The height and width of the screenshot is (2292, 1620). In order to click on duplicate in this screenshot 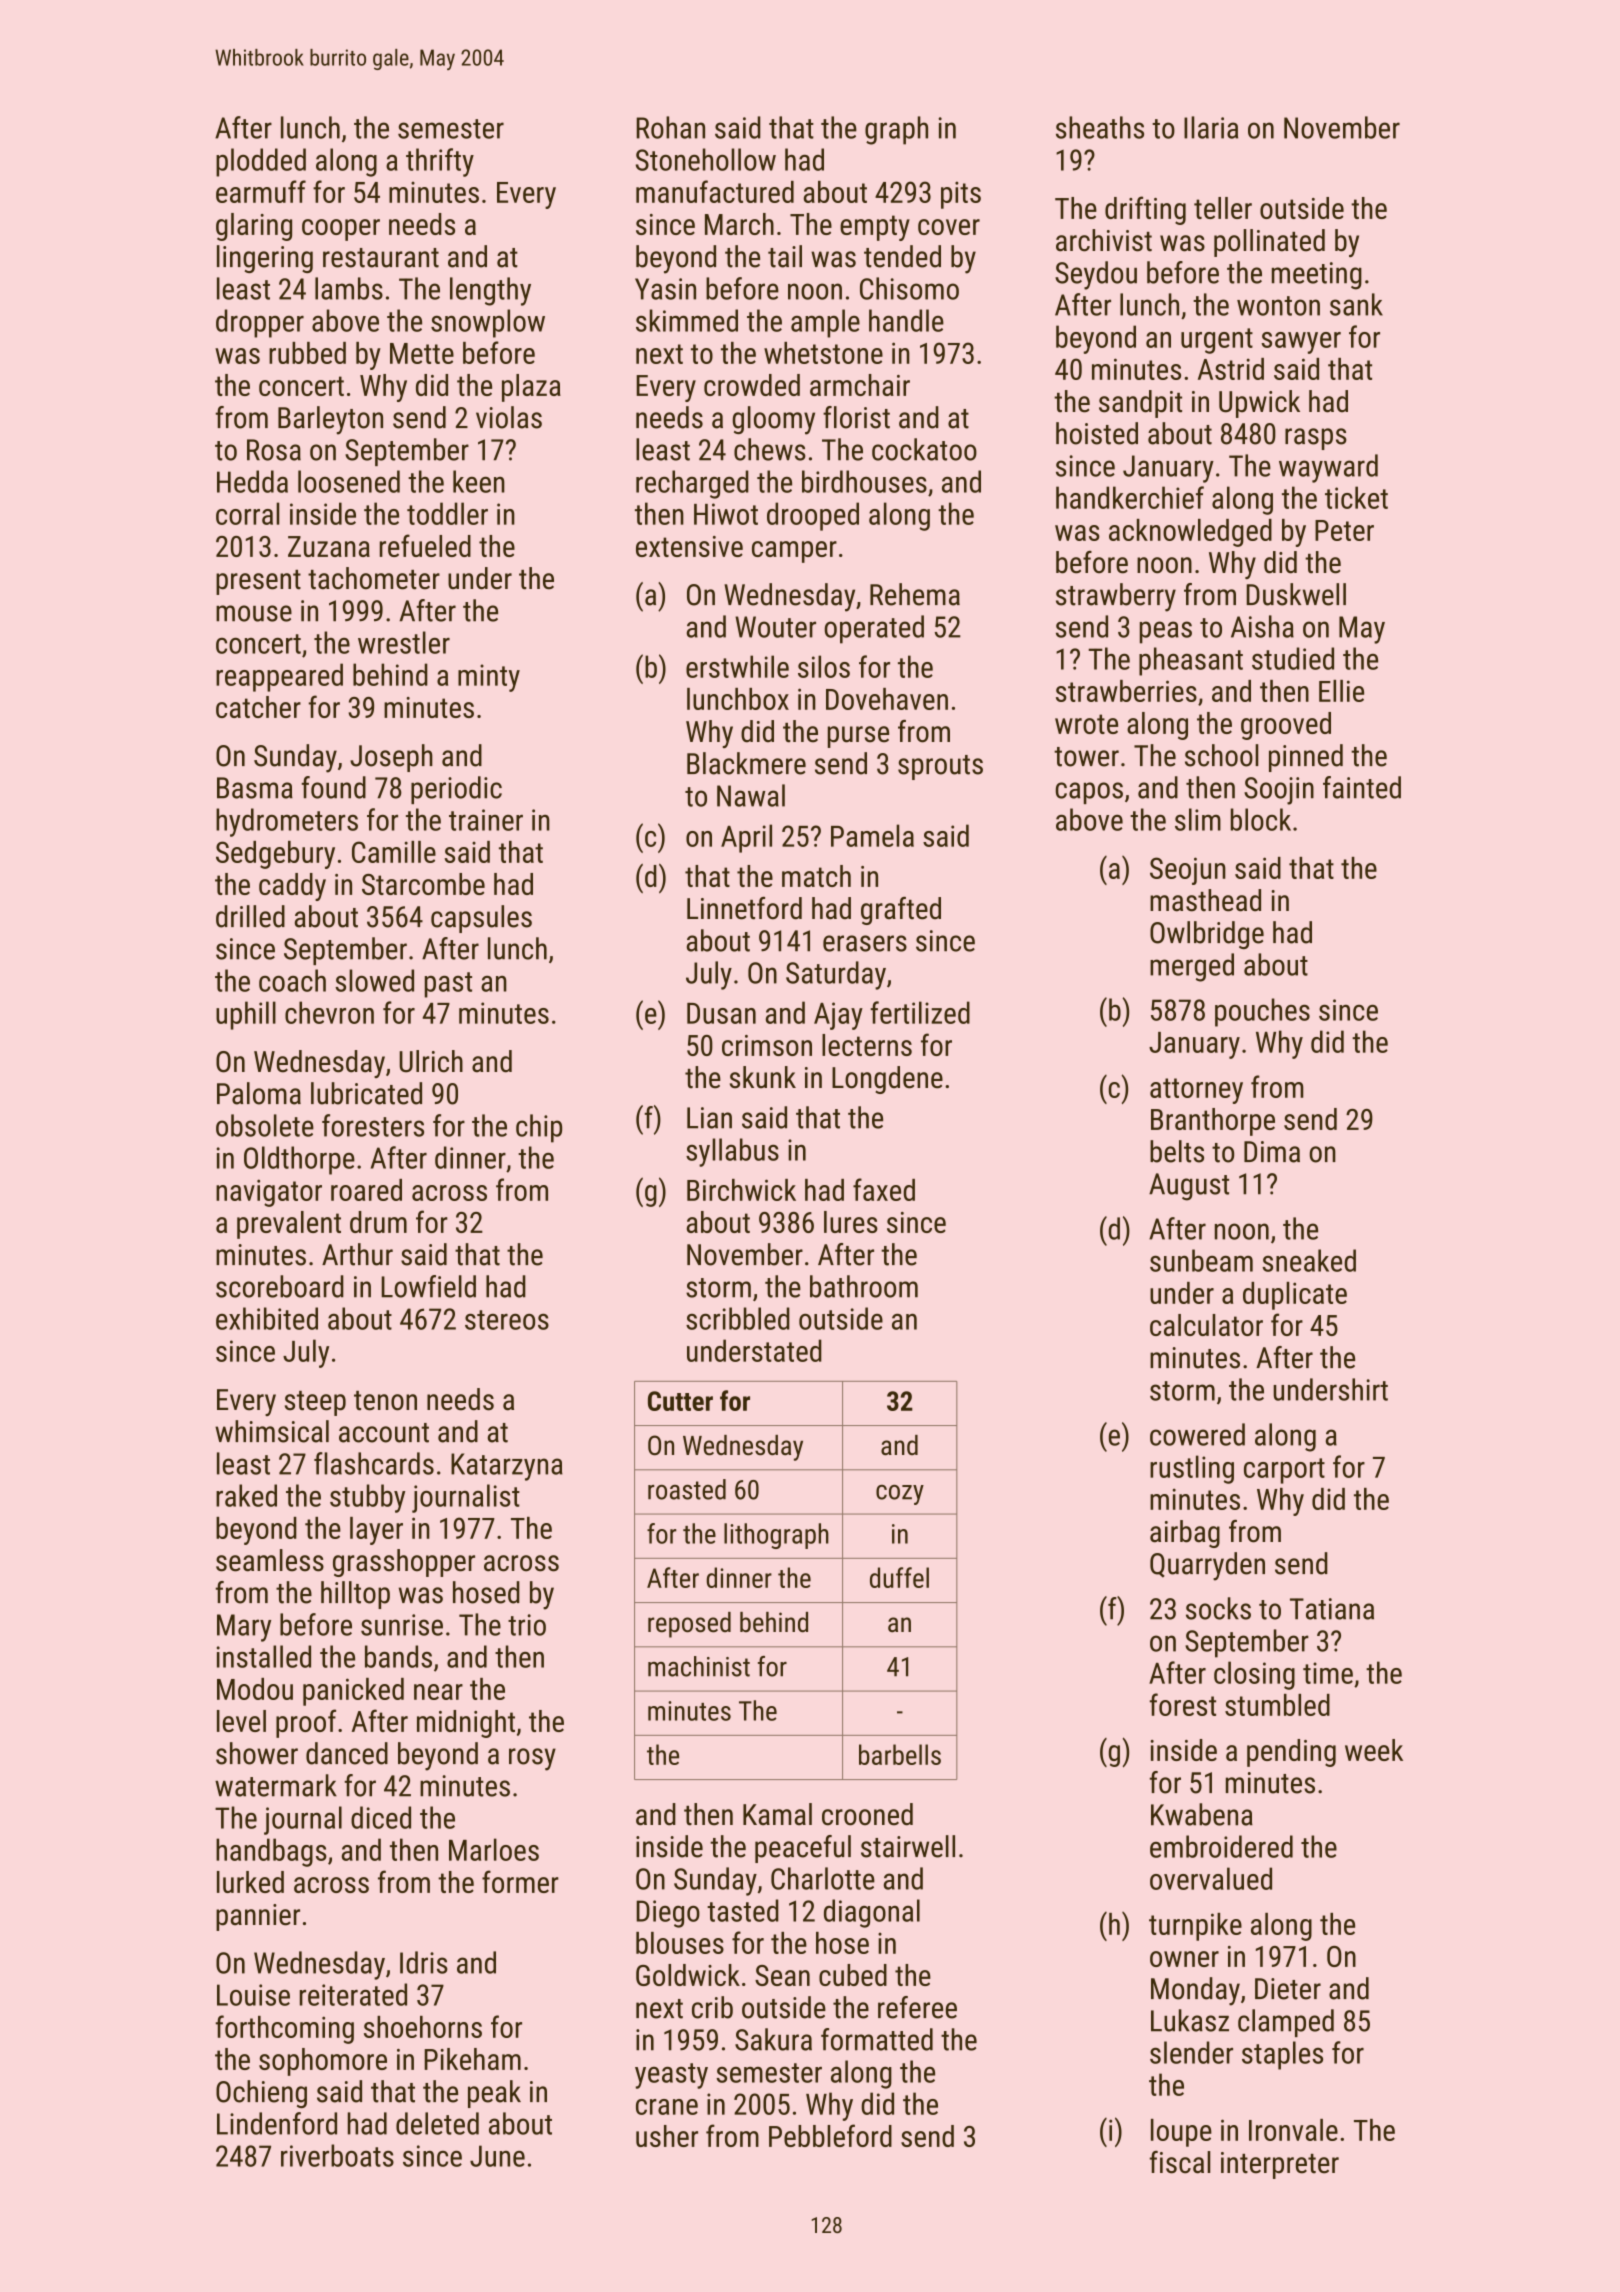, I will do `click(1295, 1296)`.
